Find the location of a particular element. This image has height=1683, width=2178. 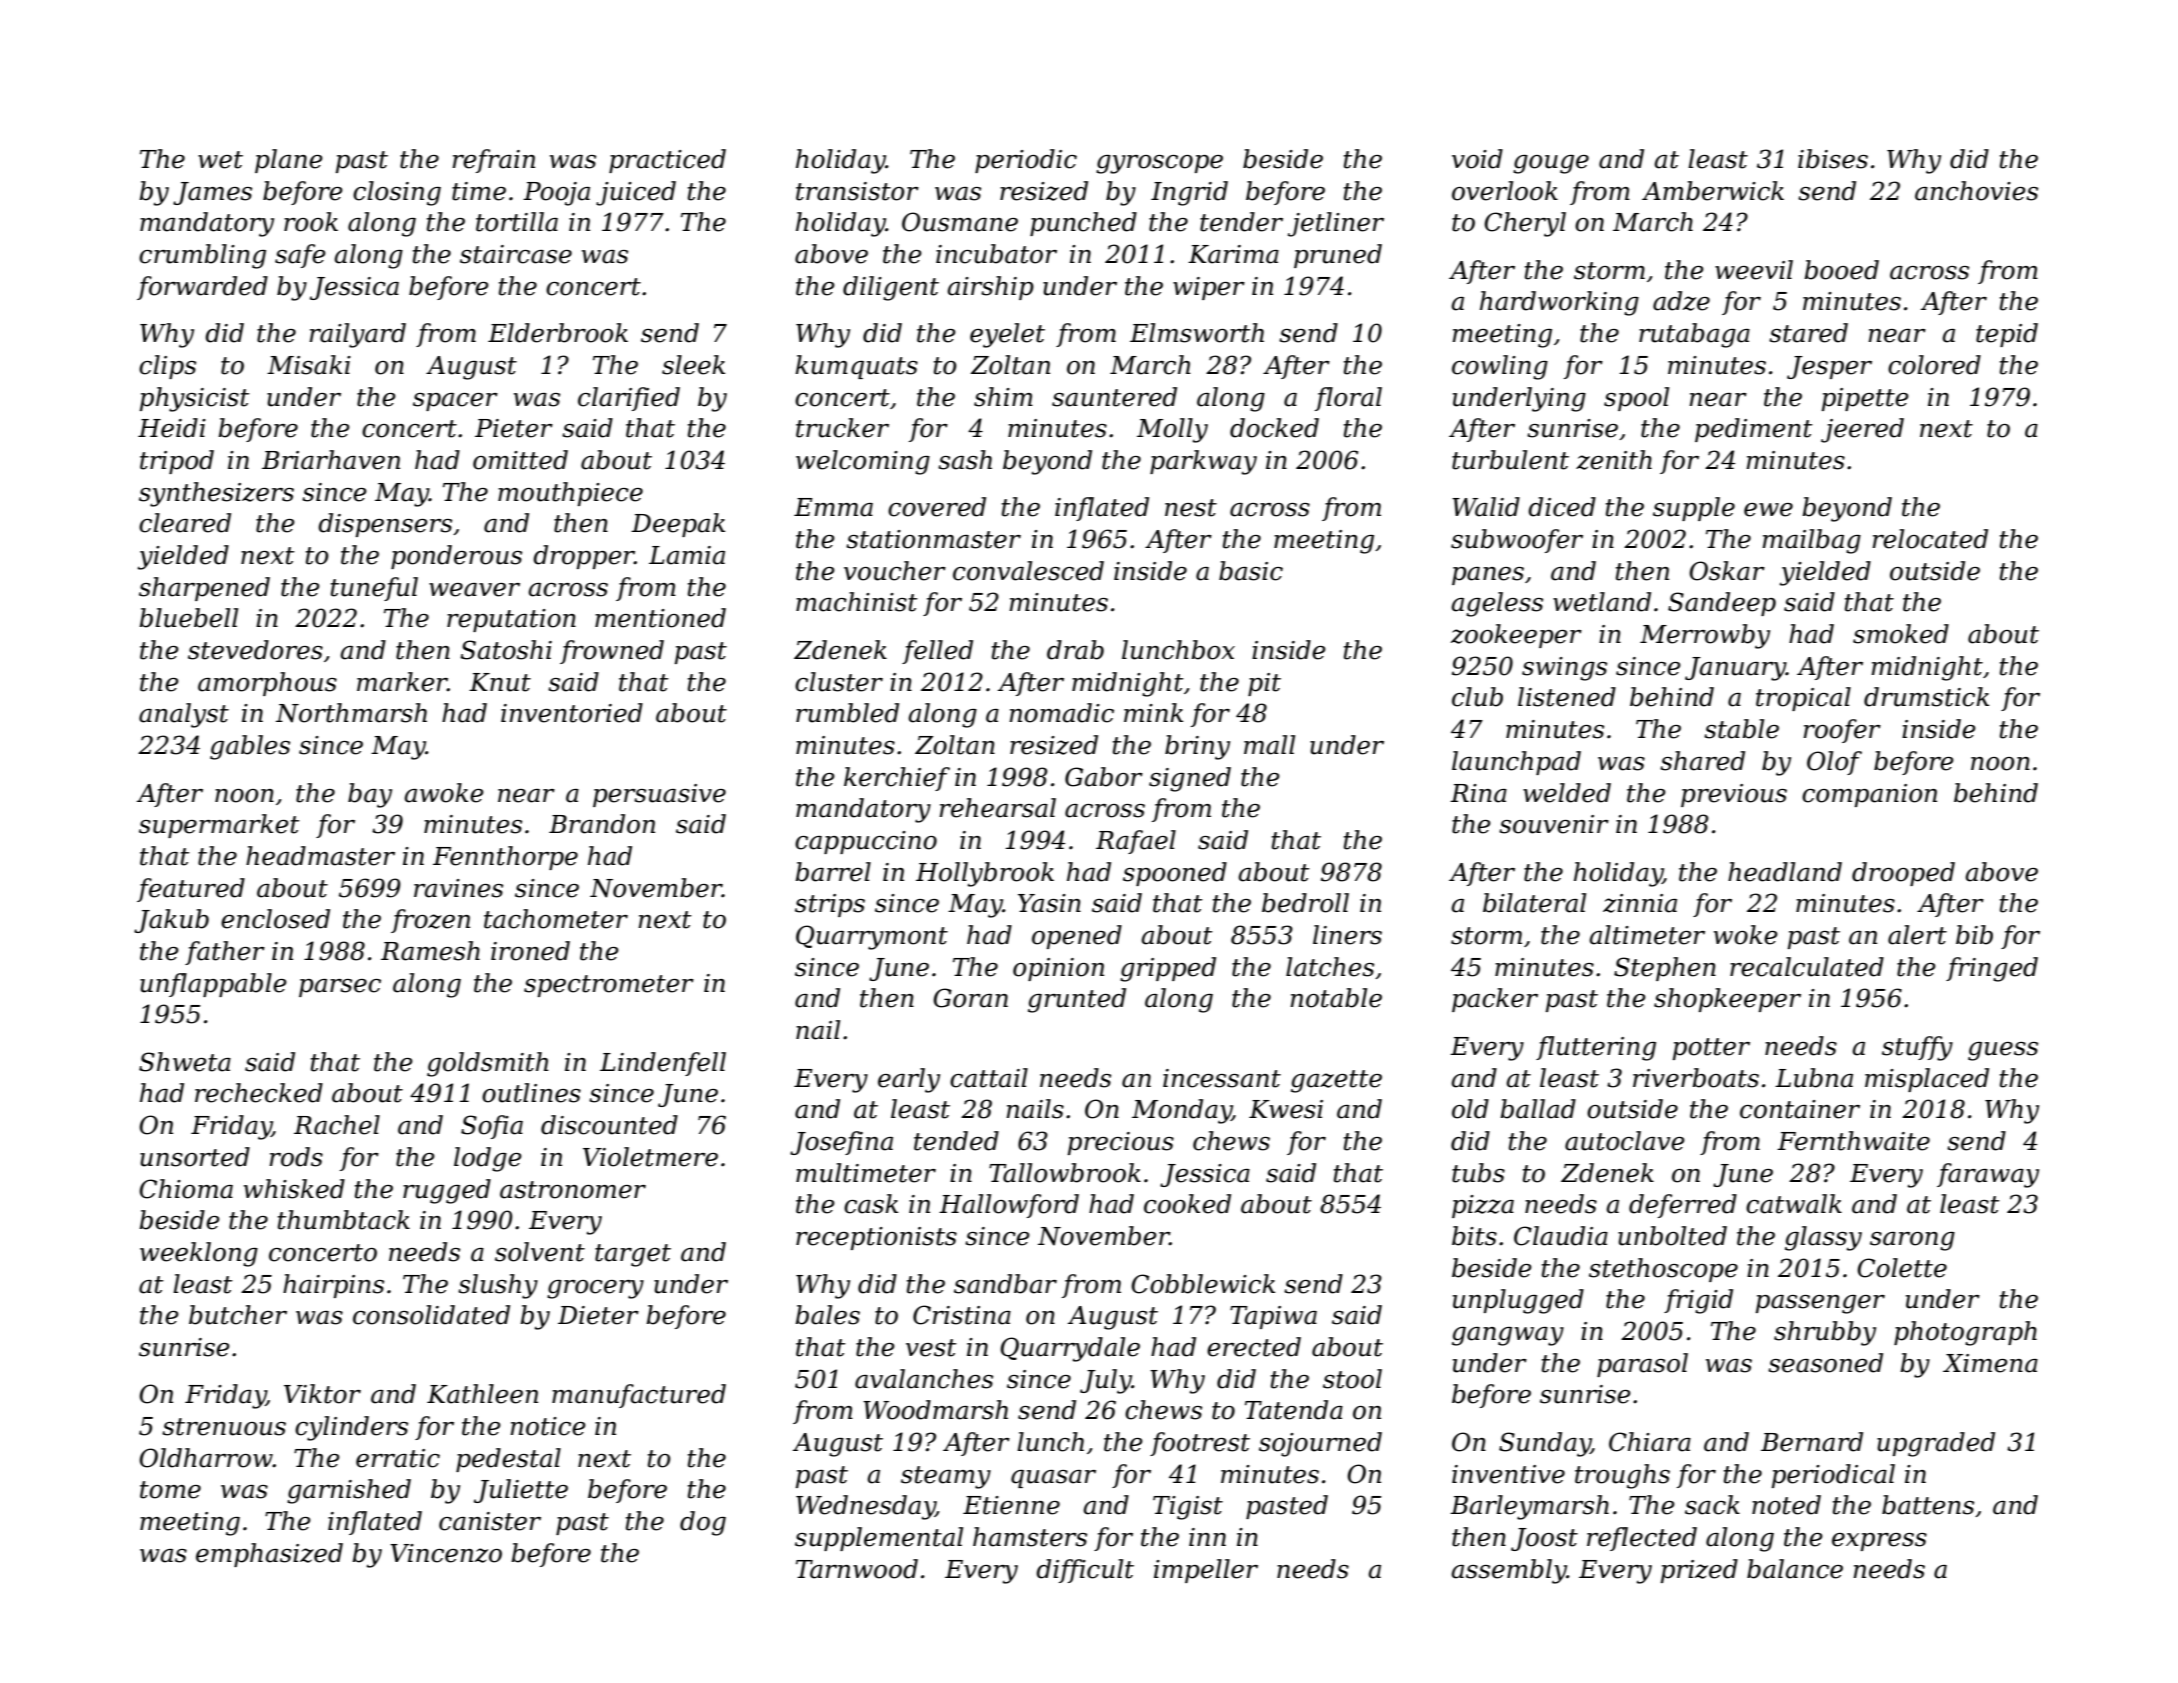

refrain is located at coordinates (493, 161).
